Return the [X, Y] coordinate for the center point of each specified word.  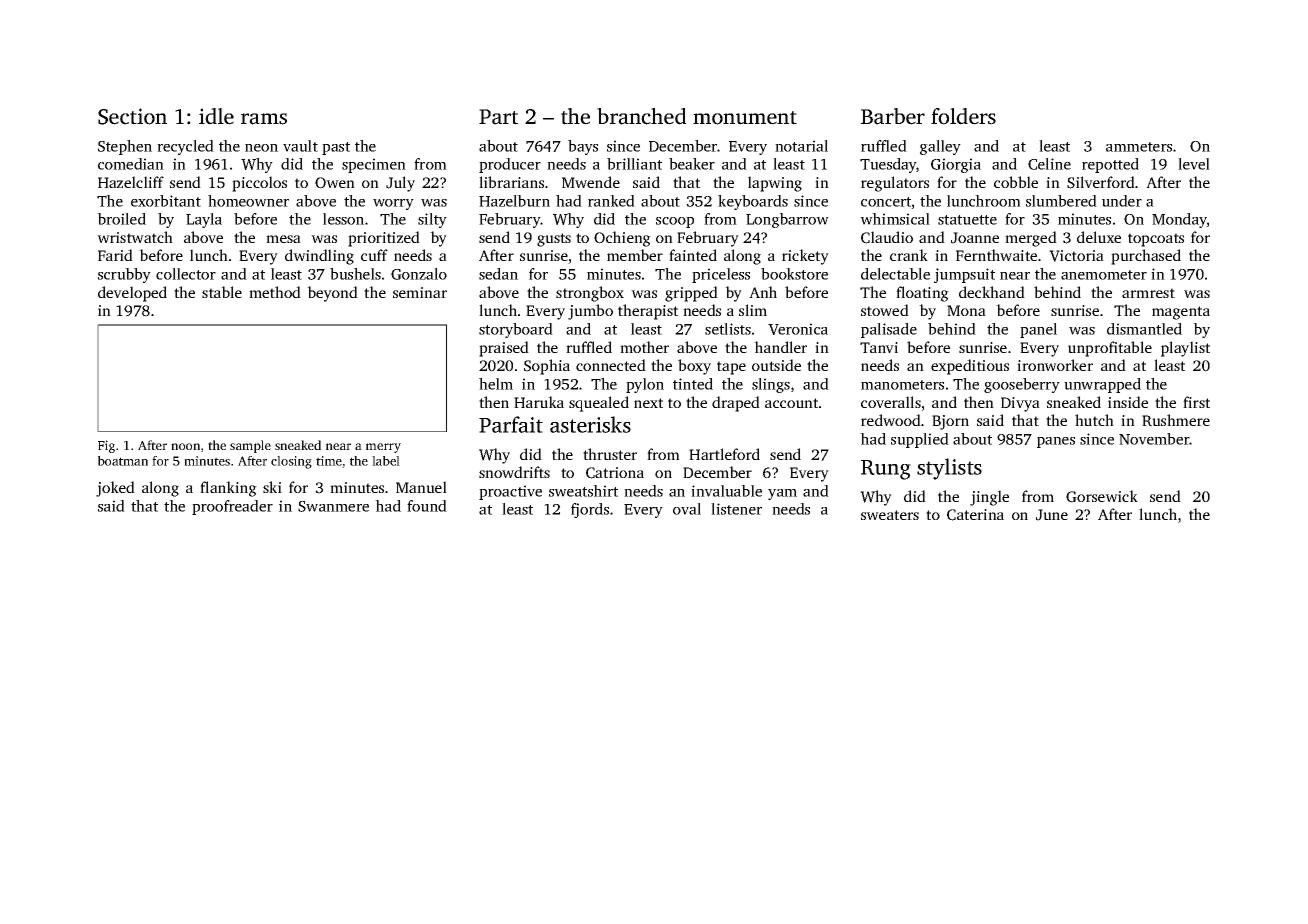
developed [132, 294]
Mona [966, 310]
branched [641, 116]
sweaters [890, 515]
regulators [895, 184]
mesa [283, 239]
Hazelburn [514, 201]
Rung [886, 470]
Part [498, 117]
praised [504, 349]
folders [963, 116]
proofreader [232, 507]
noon [185, 446]
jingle [989, 498]
